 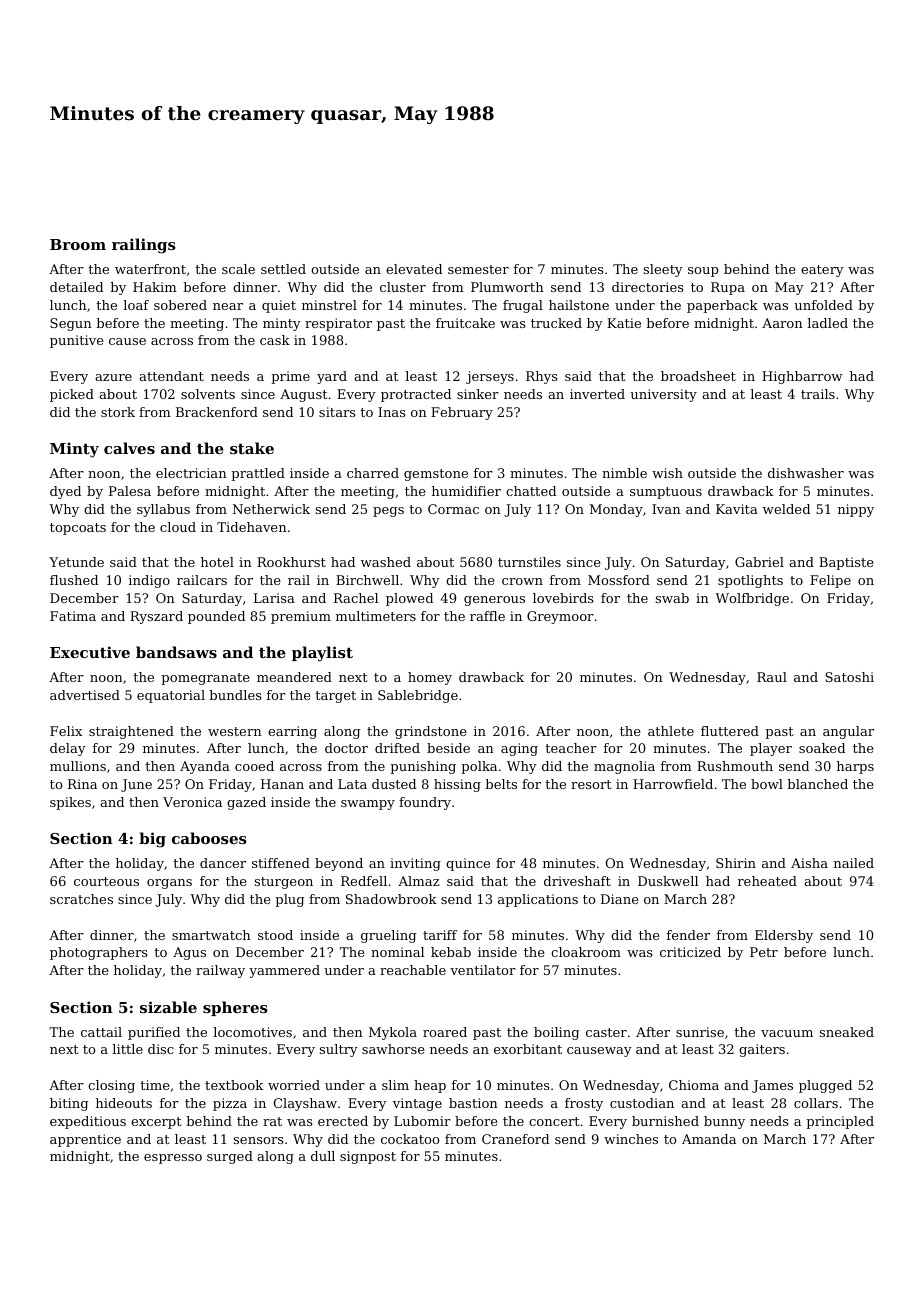 I want to click on equatorial, so click(x=171, y=696).
